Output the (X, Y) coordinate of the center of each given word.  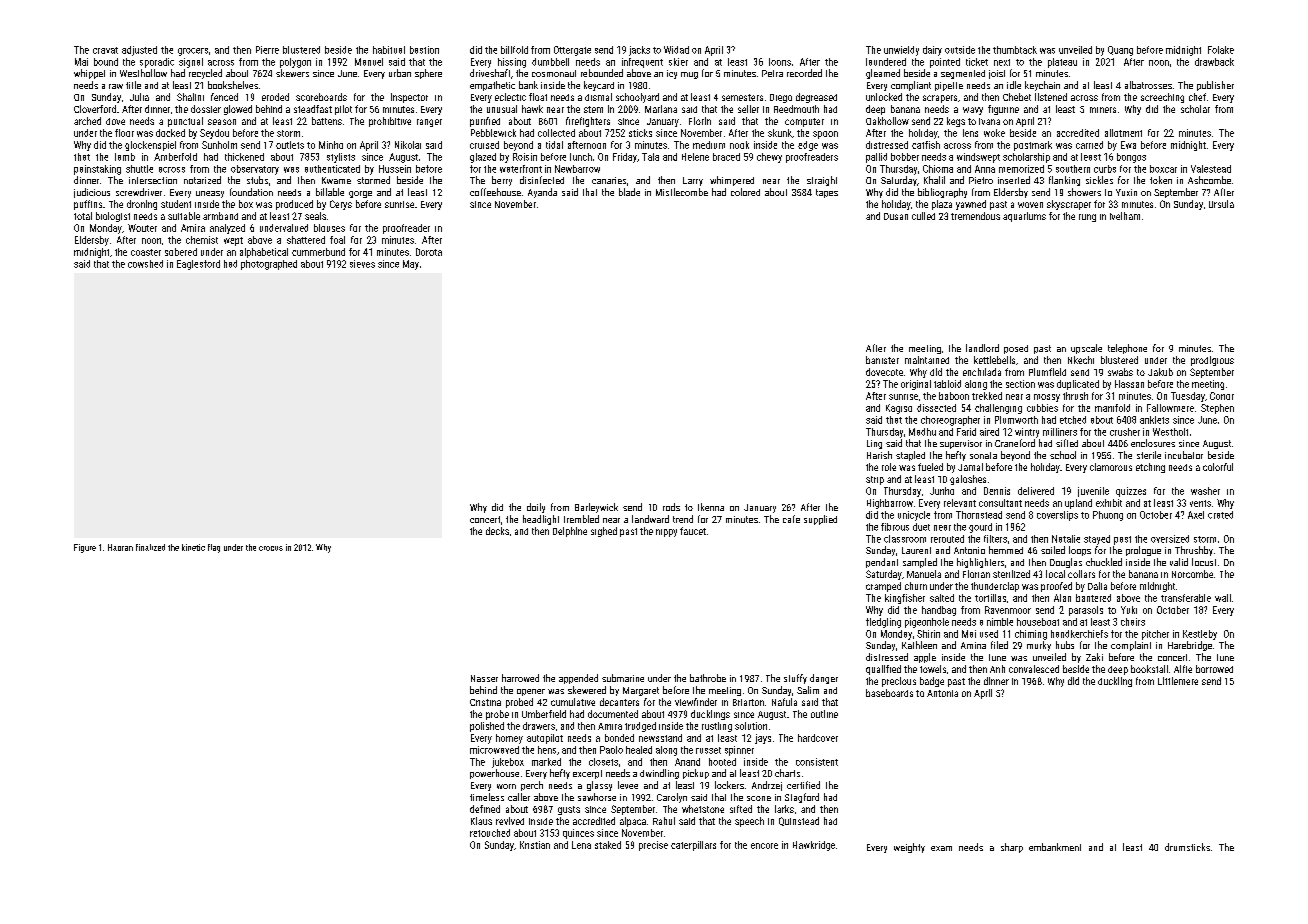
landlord (982, 348)
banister (882, 360)
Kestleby (1200, 635)
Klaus (481, 821)
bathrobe (708, 678)
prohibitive (390, 122)
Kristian (535, 845)
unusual (502, 109)
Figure (85, 548)
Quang (1120, 51)
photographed (269, 265)
